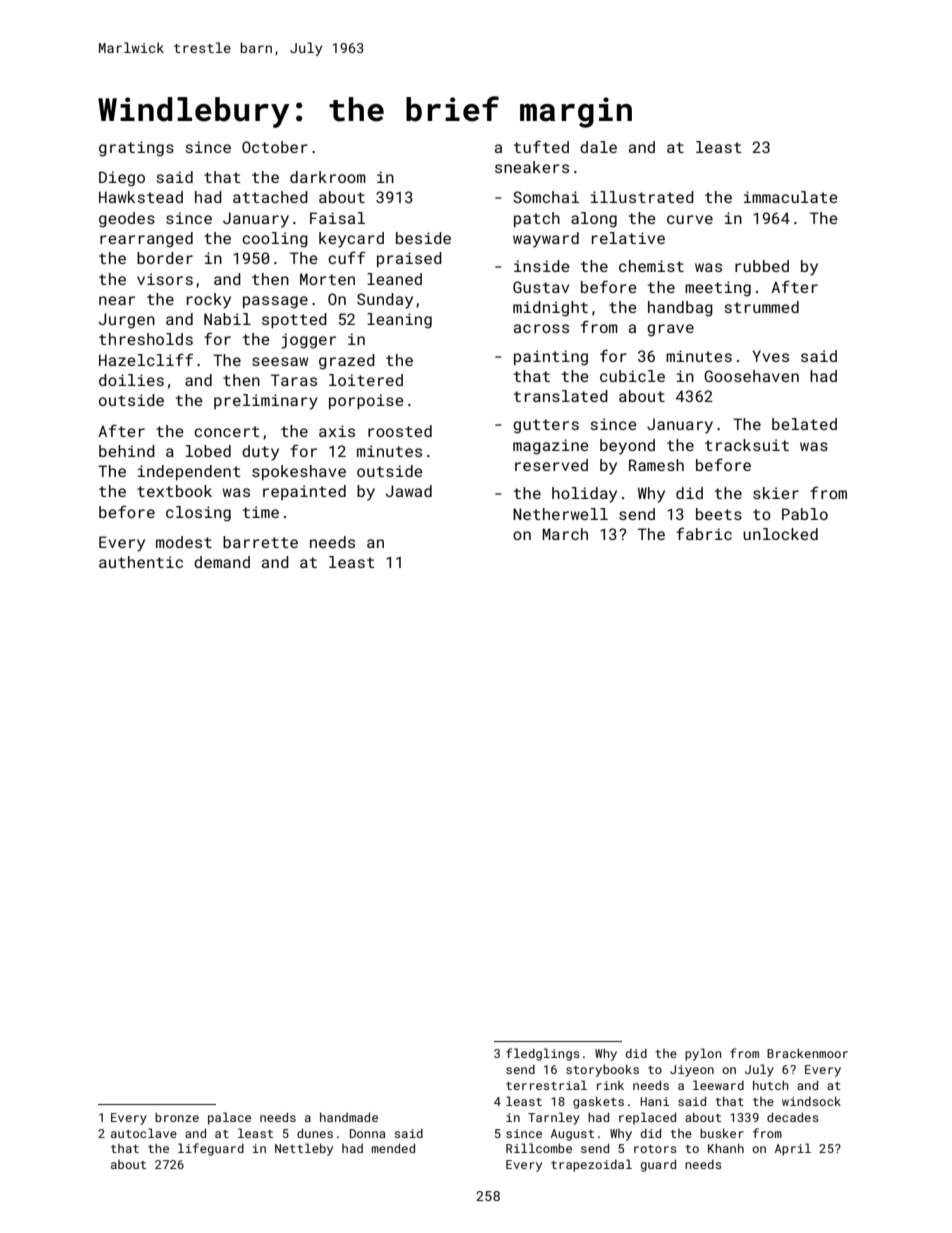  Describe the element at coordinates (184, 542) in the screenshot. I see `modest` at that location.
